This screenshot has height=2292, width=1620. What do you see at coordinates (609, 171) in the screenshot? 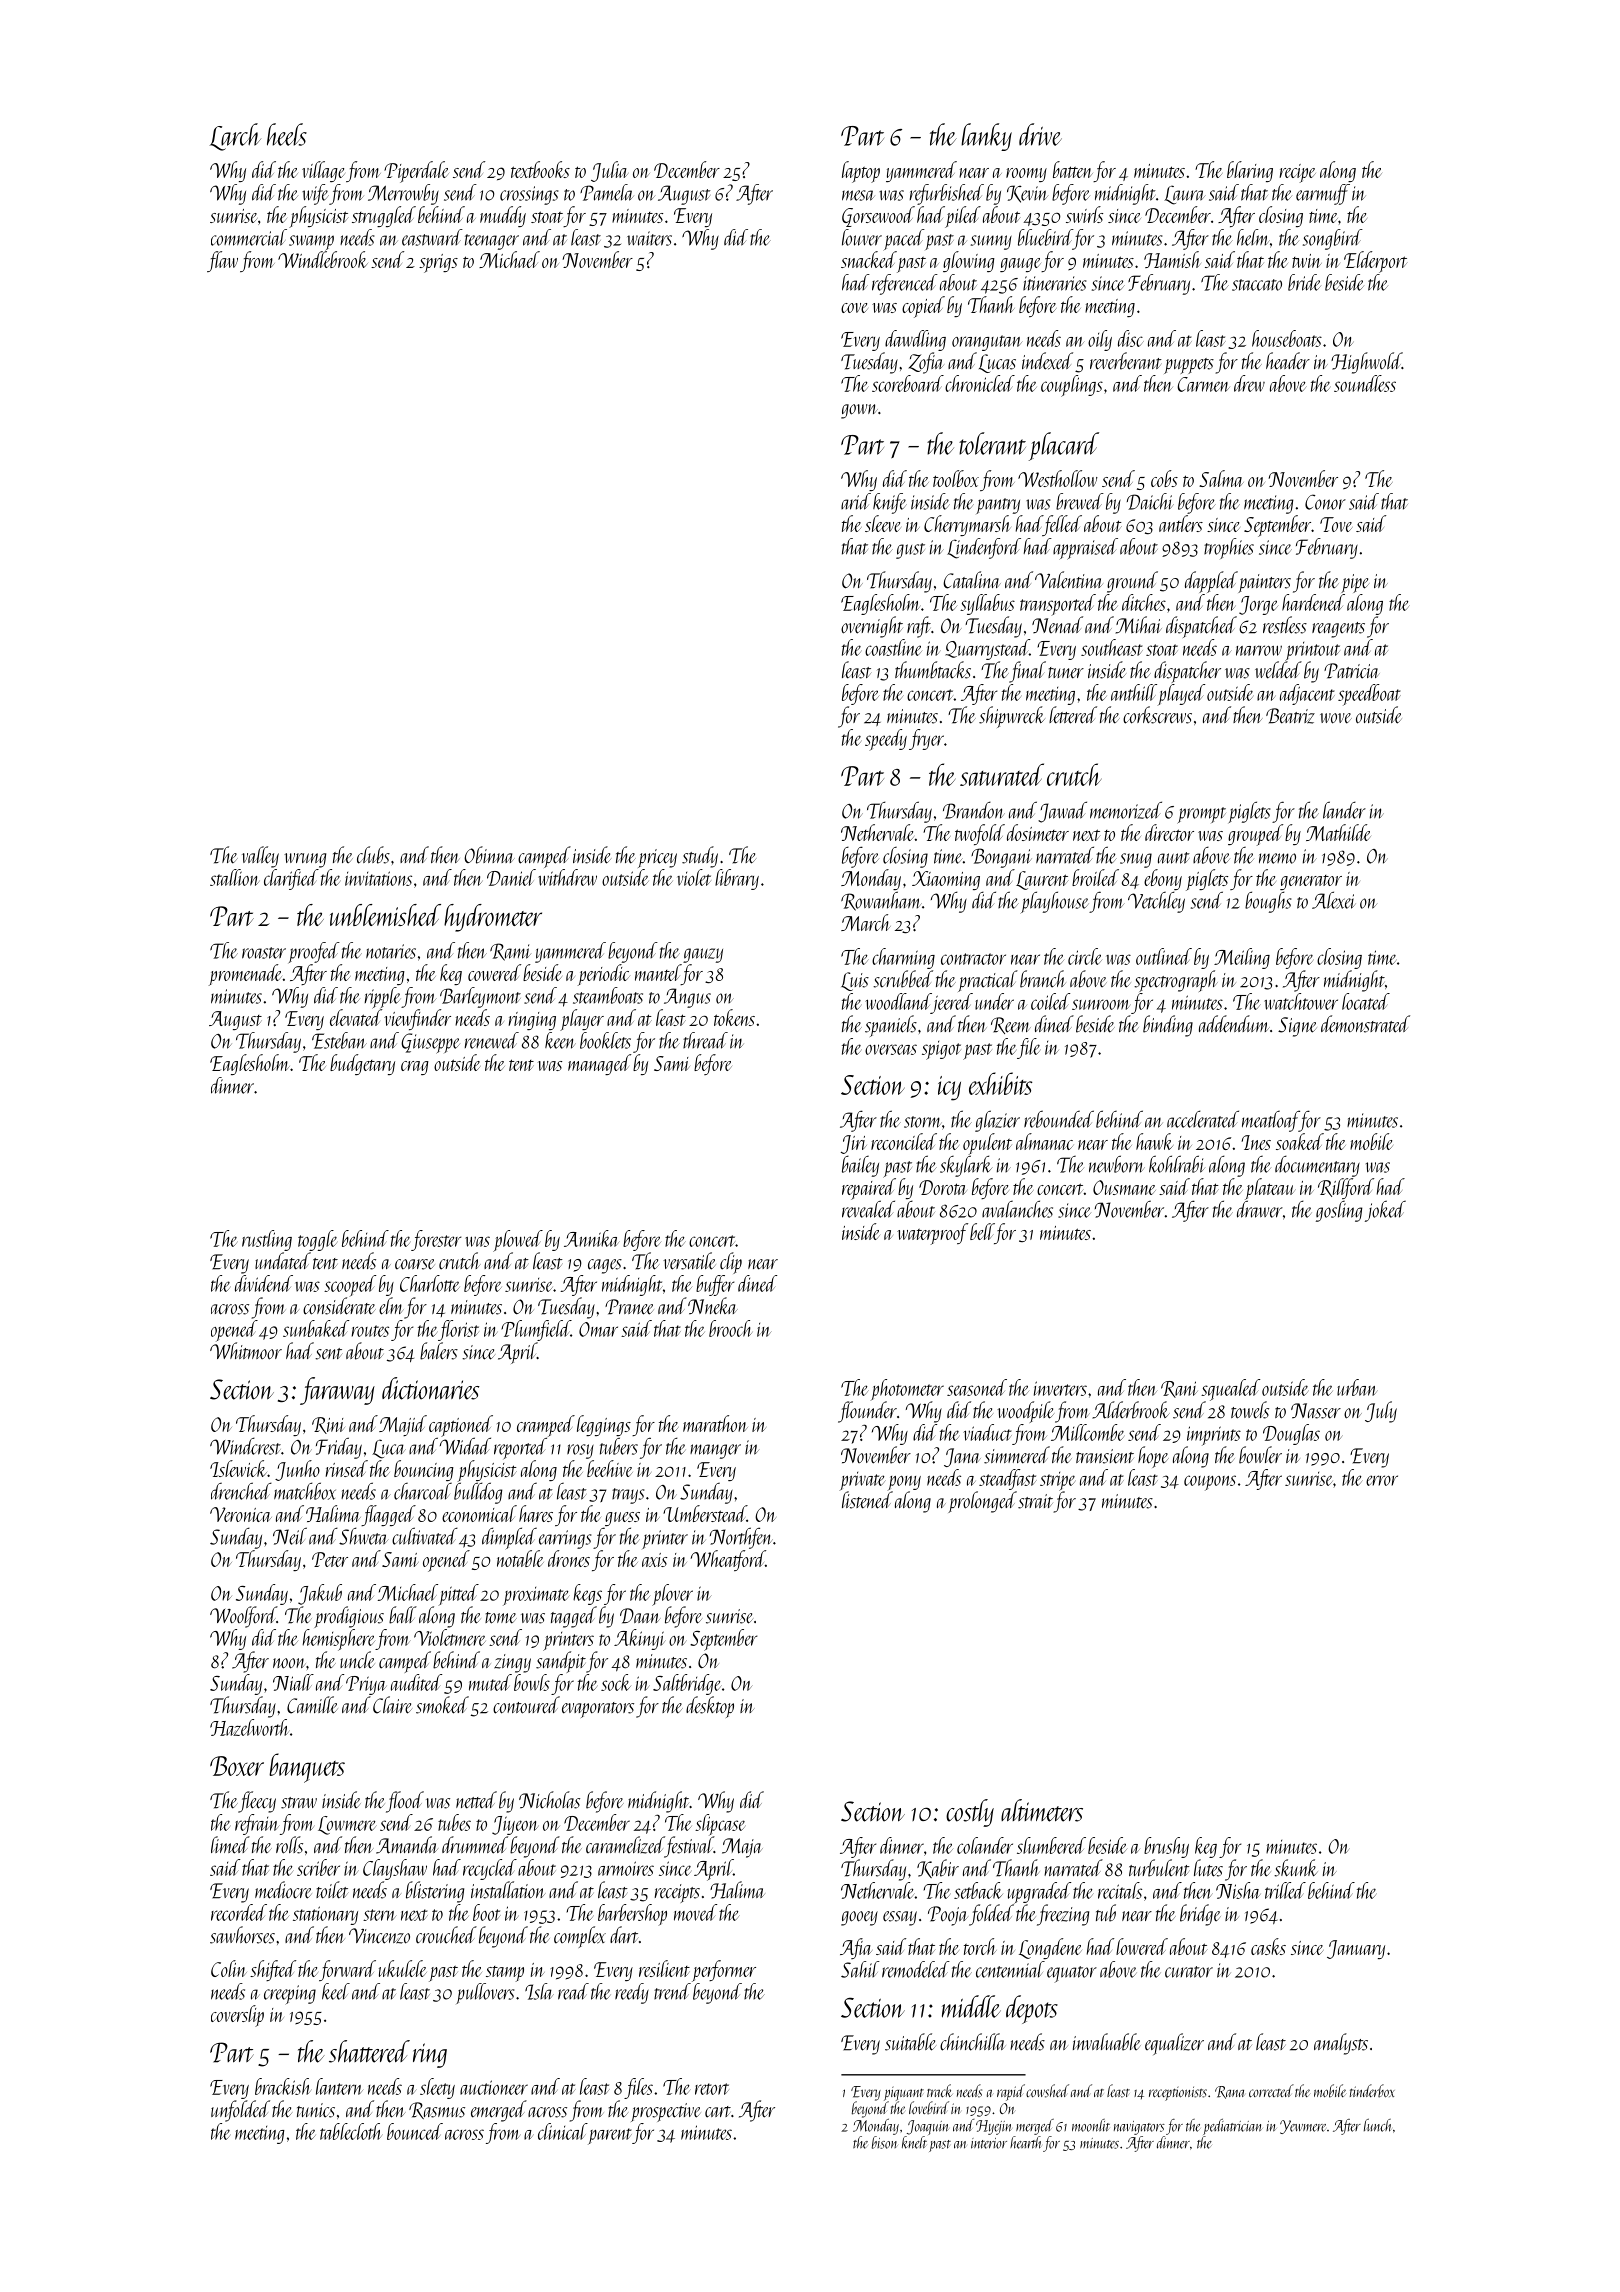
I see `Julia` at bounding box center [609, 171].
